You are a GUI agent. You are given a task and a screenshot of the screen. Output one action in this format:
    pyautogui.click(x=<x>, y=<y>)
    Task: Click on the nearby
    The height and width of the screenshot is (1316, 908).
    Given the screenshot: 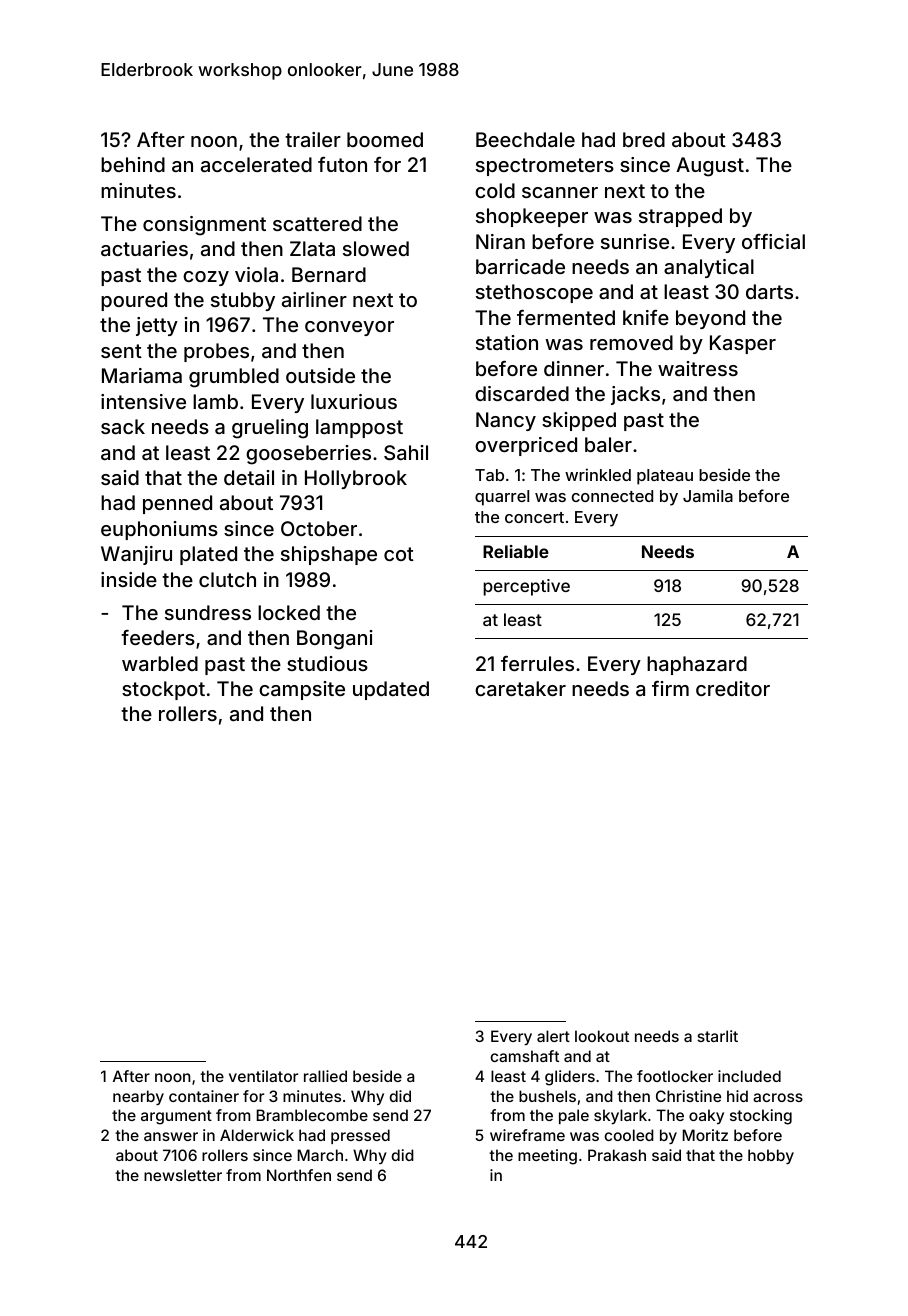 What is the action you would take?
    pyautogui.click(x=138, y=1097)
